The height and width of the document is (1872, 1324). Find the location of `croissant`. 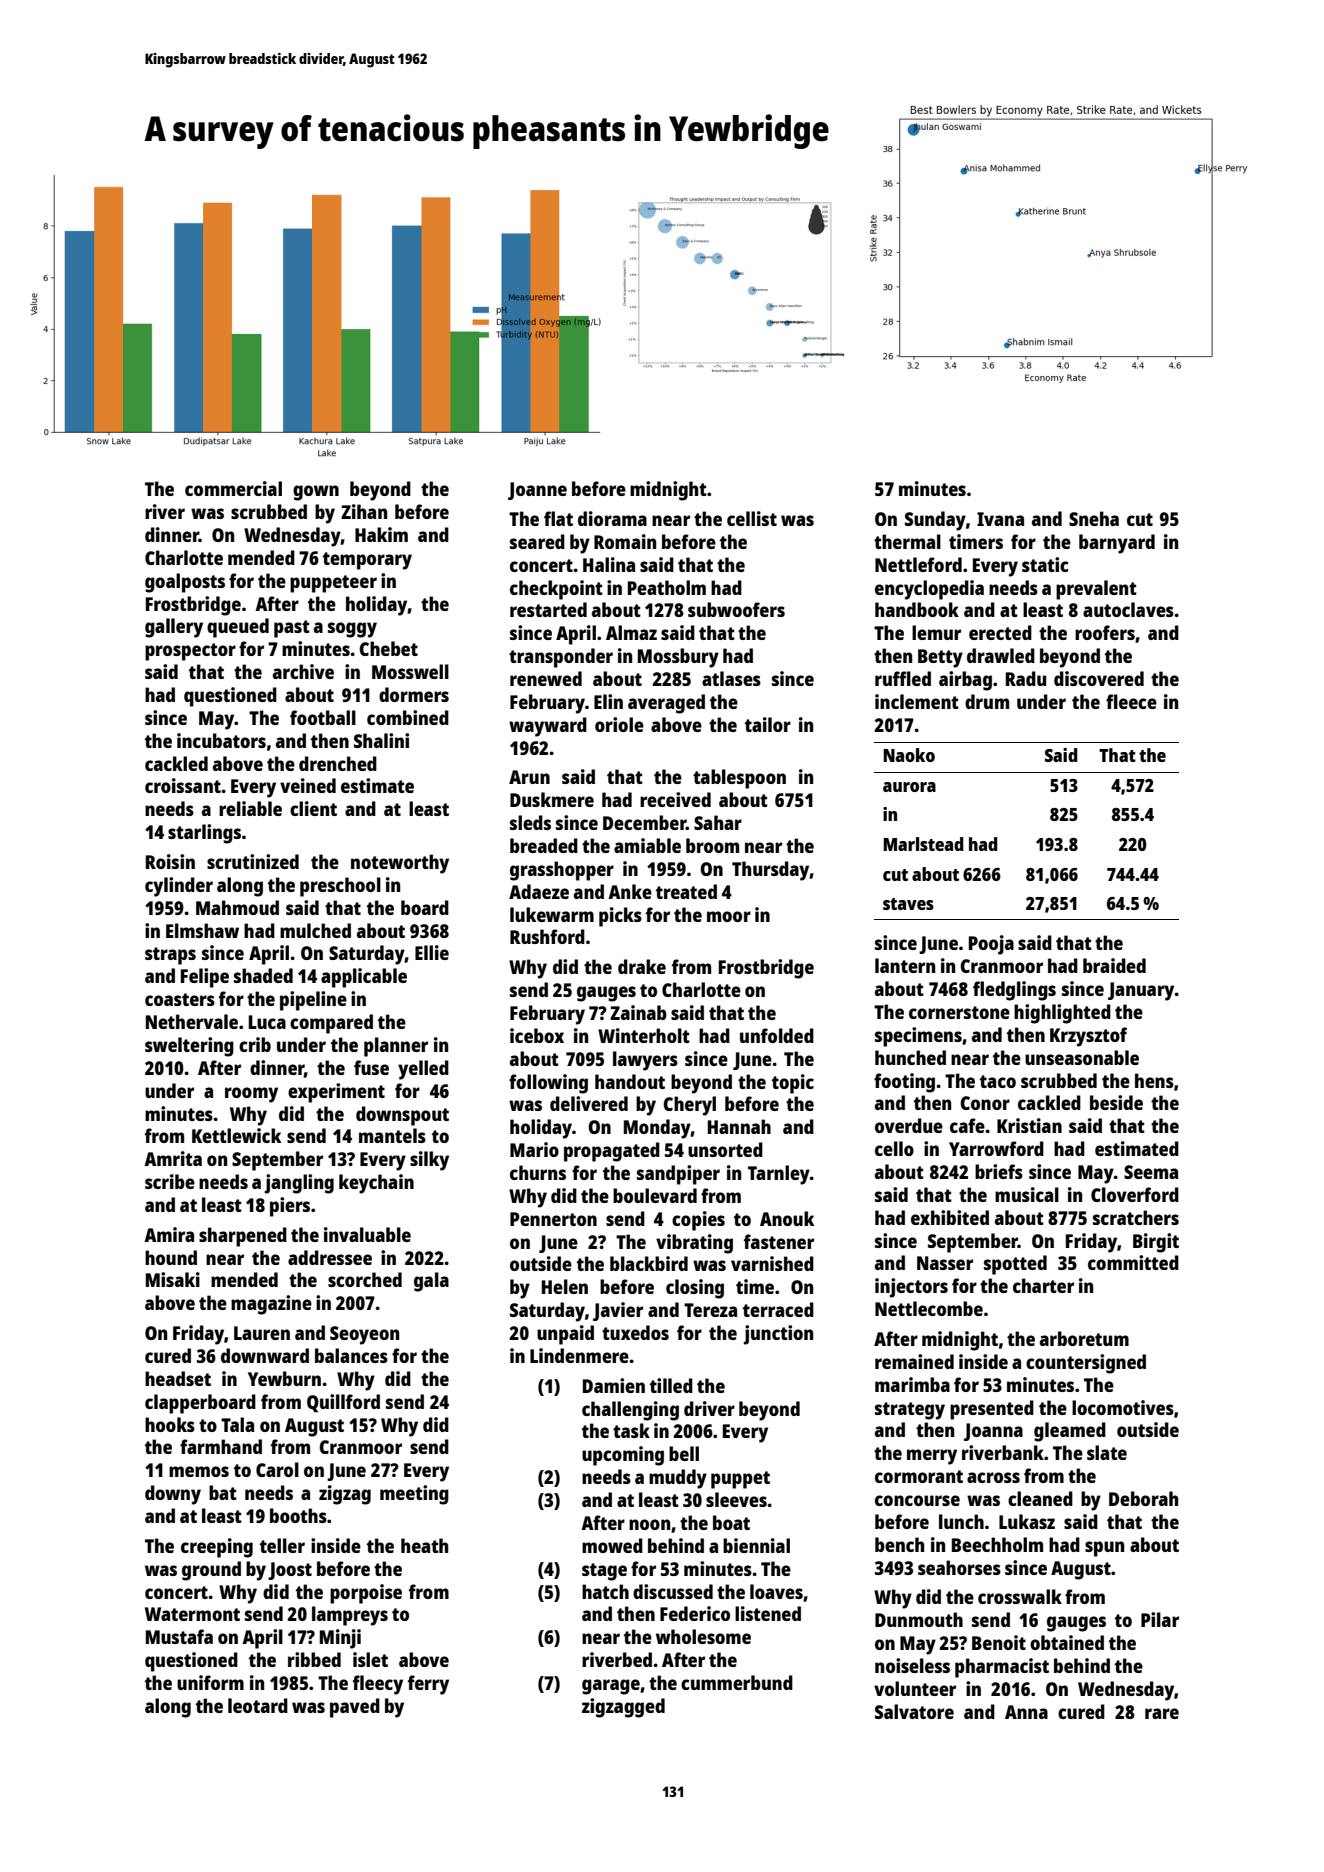

croissant is located at coordinates (183, 785).
